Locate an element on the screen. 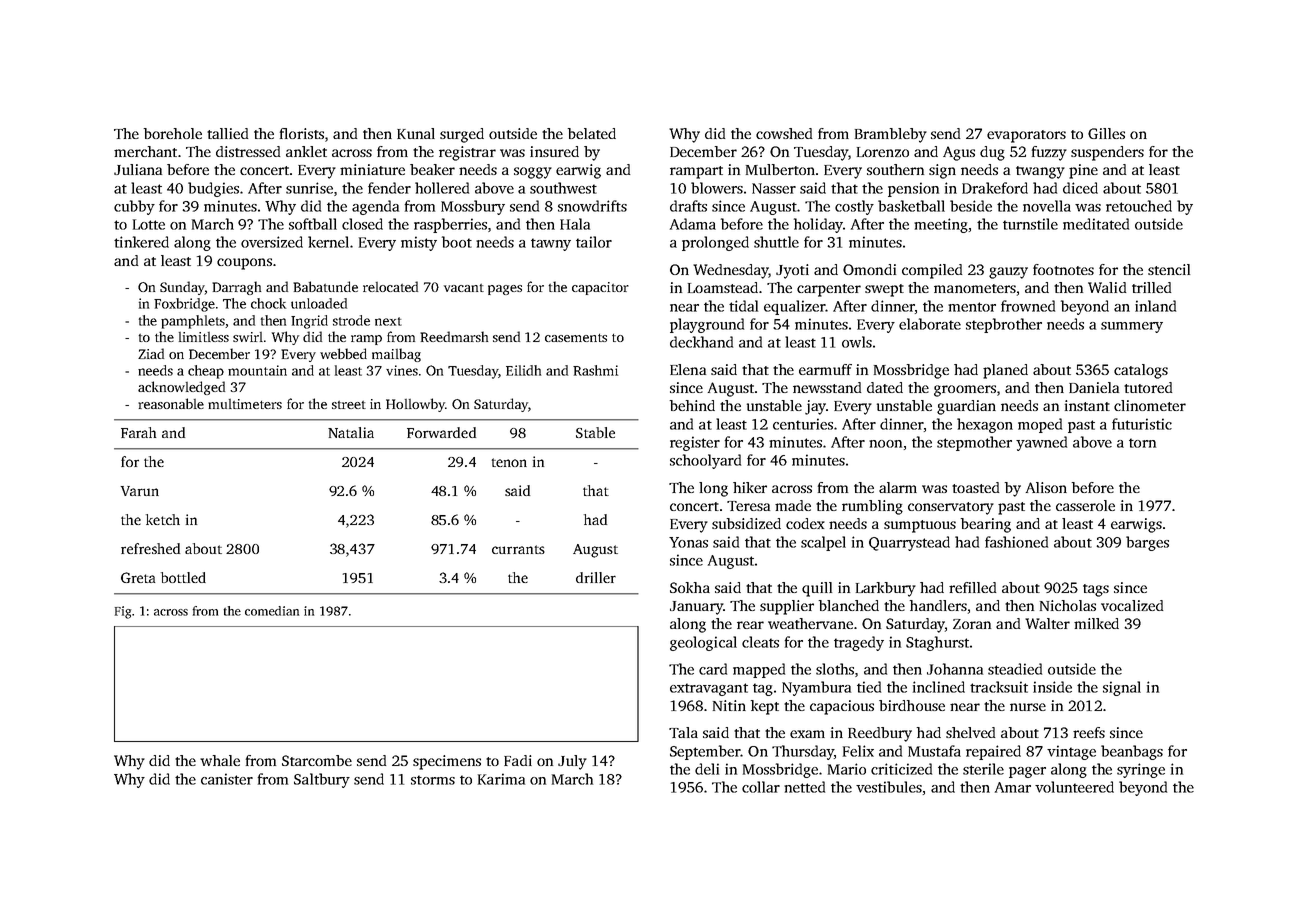  torn is located at coordinates (1142, 443).
